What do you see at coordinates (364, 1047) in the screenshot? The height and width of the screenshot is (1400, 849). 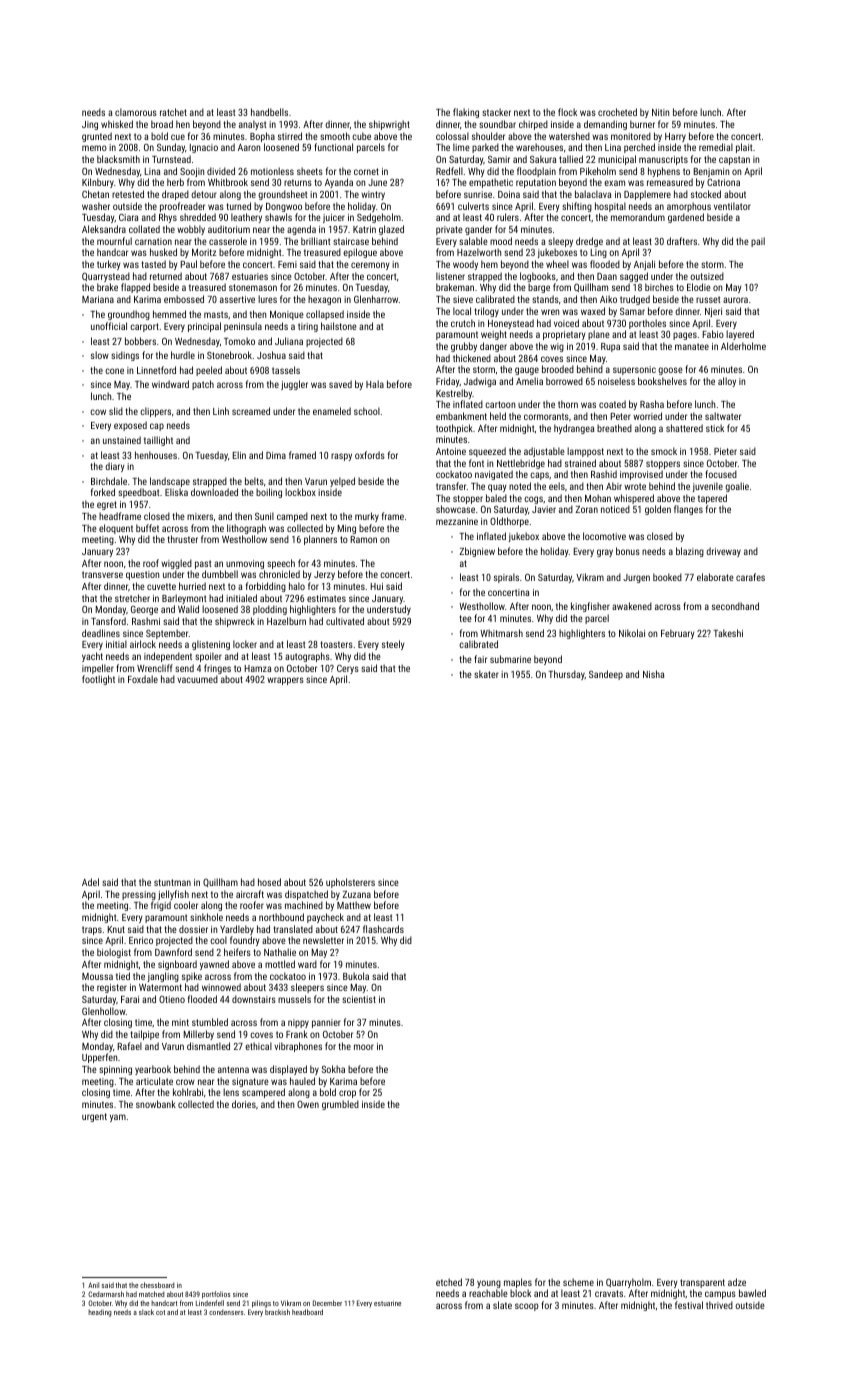 I see `moor` at bounding box center [364, 1047].
